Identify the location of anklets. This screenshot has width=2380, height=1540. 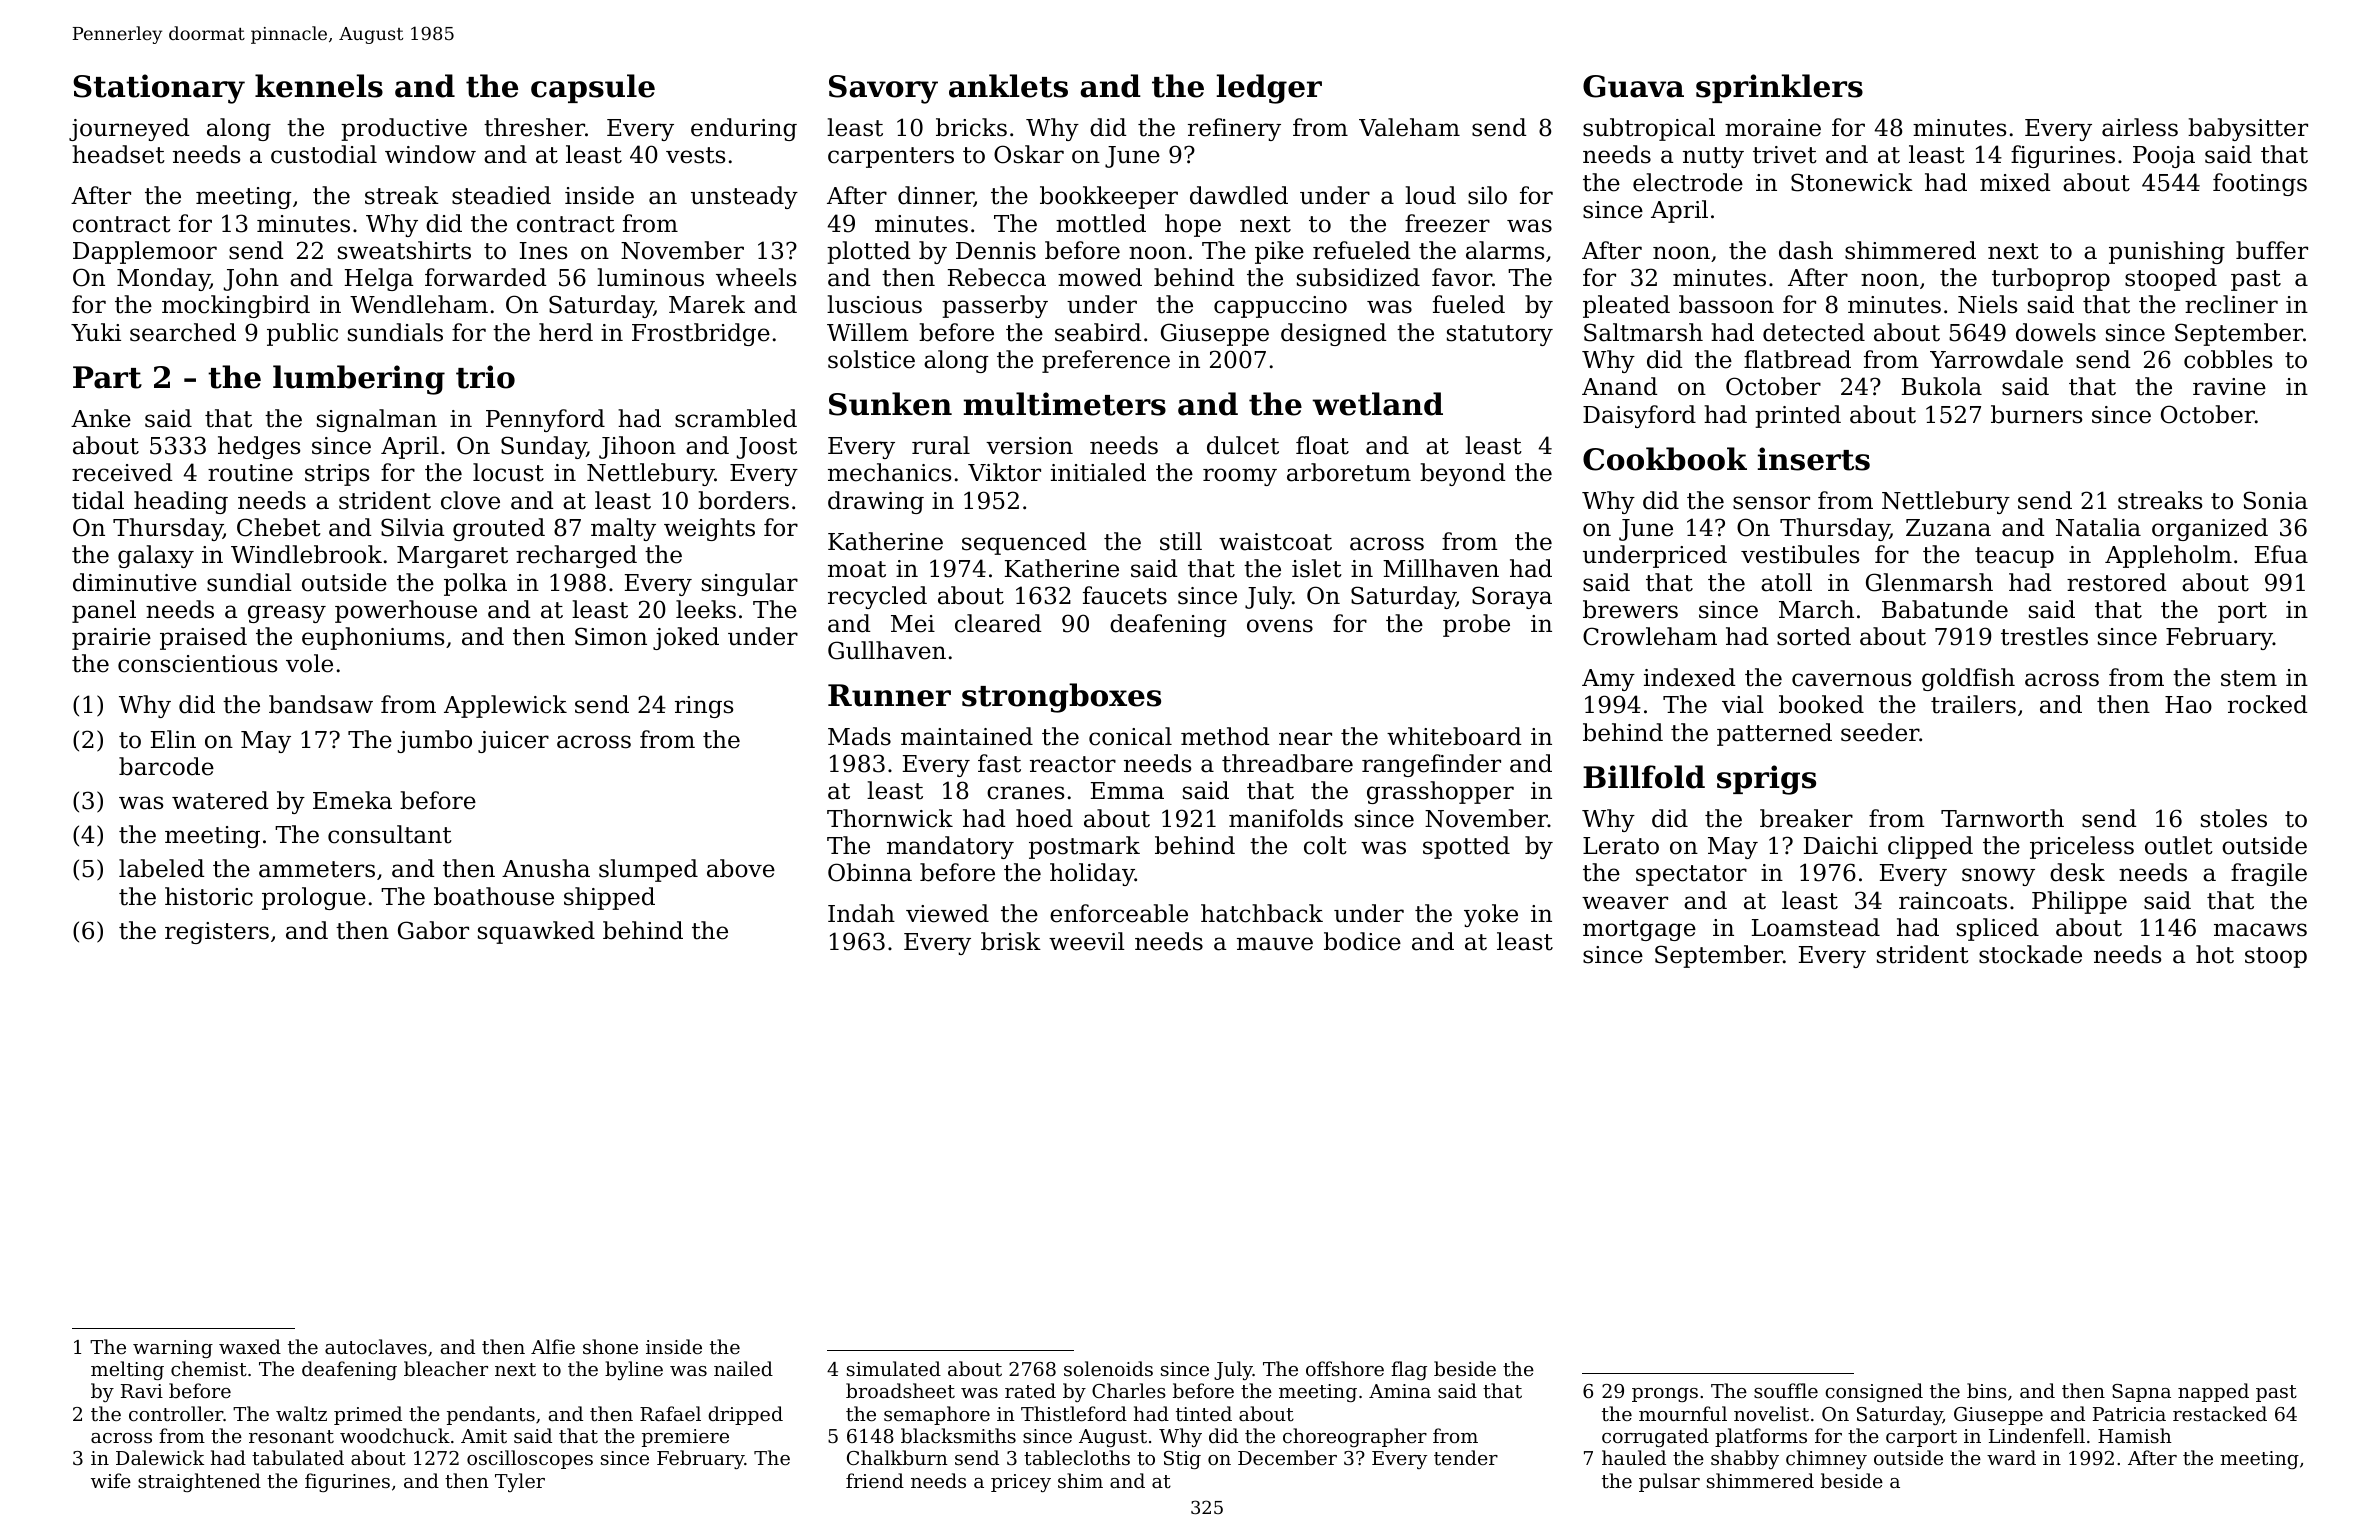
(1008, 86).
